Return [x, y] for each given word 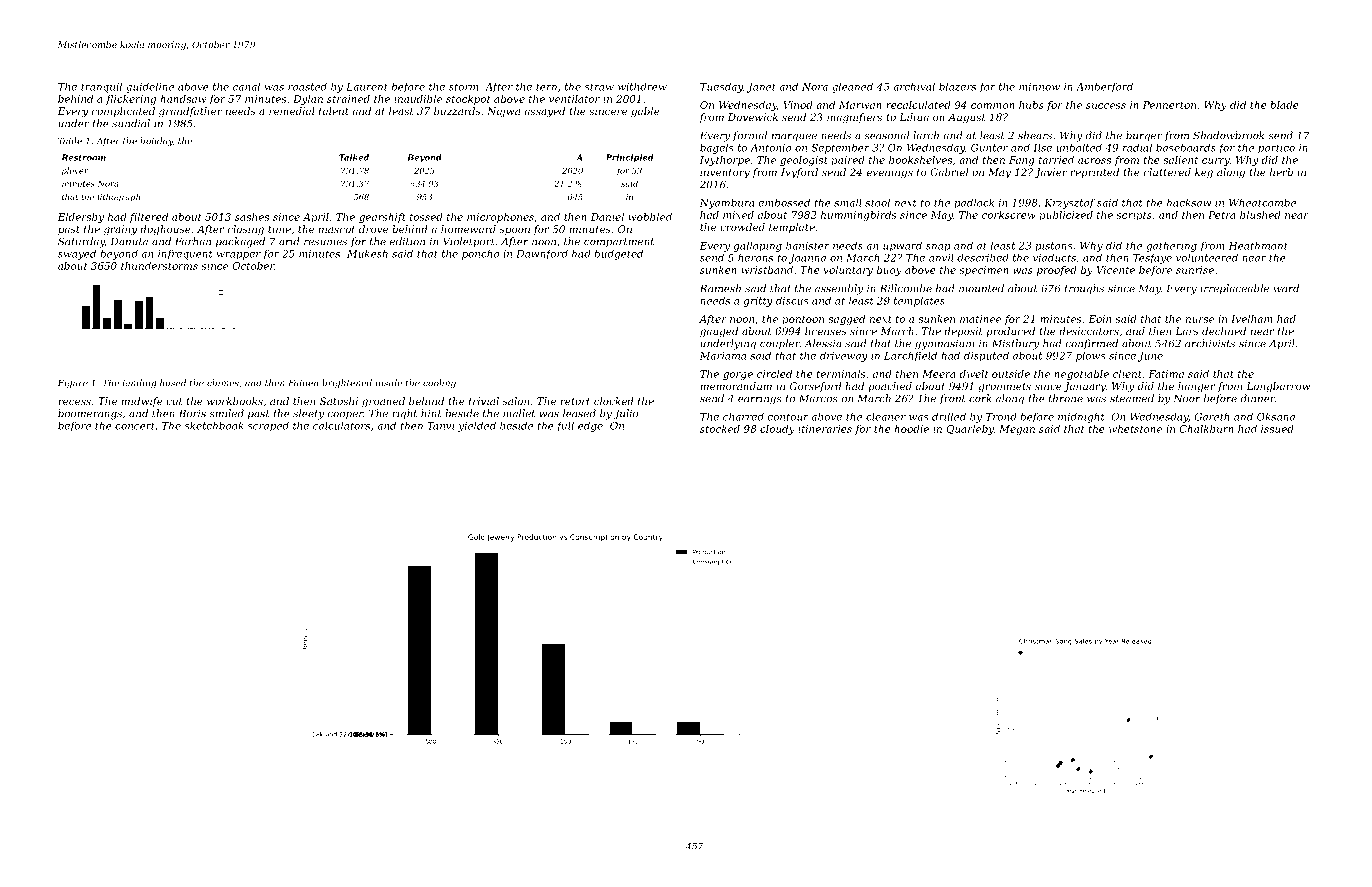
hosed [173, 383]
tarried [1056, 160]
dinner [1257, 398]
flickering [131, 100]
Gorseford [816, 387]
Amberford [1104, 87]
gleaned [852, 87]
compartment [619, 243]
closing [246, 230]
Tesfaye [1152, 259]
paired [848, 161]
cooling [439, 383]
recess [74, 402]
